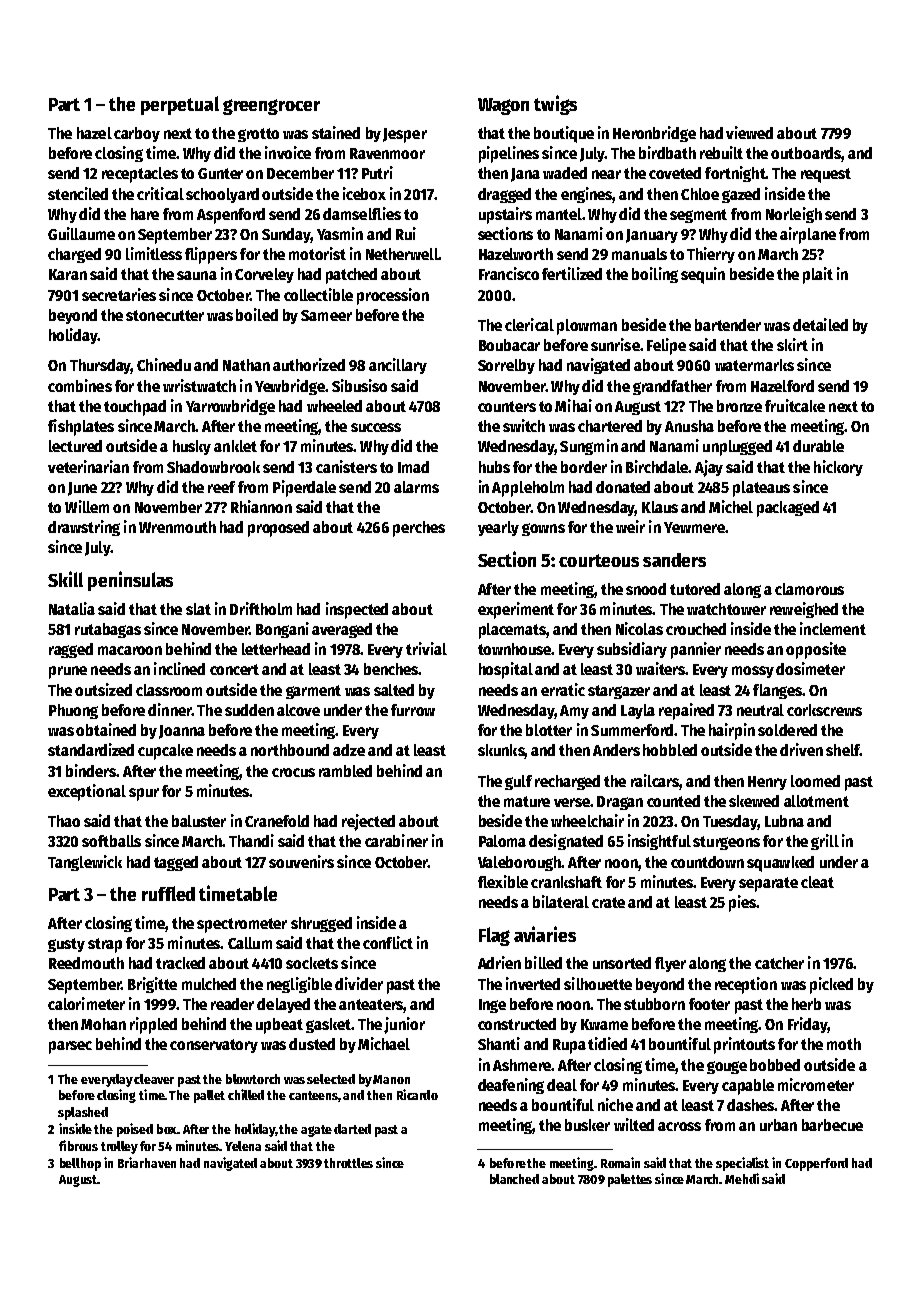 Image resolution: width=924 pixels, height=1308 pixels. Describe the element at coordinates (70, 1047) in the screenshot. I see `parsec` at that location.
